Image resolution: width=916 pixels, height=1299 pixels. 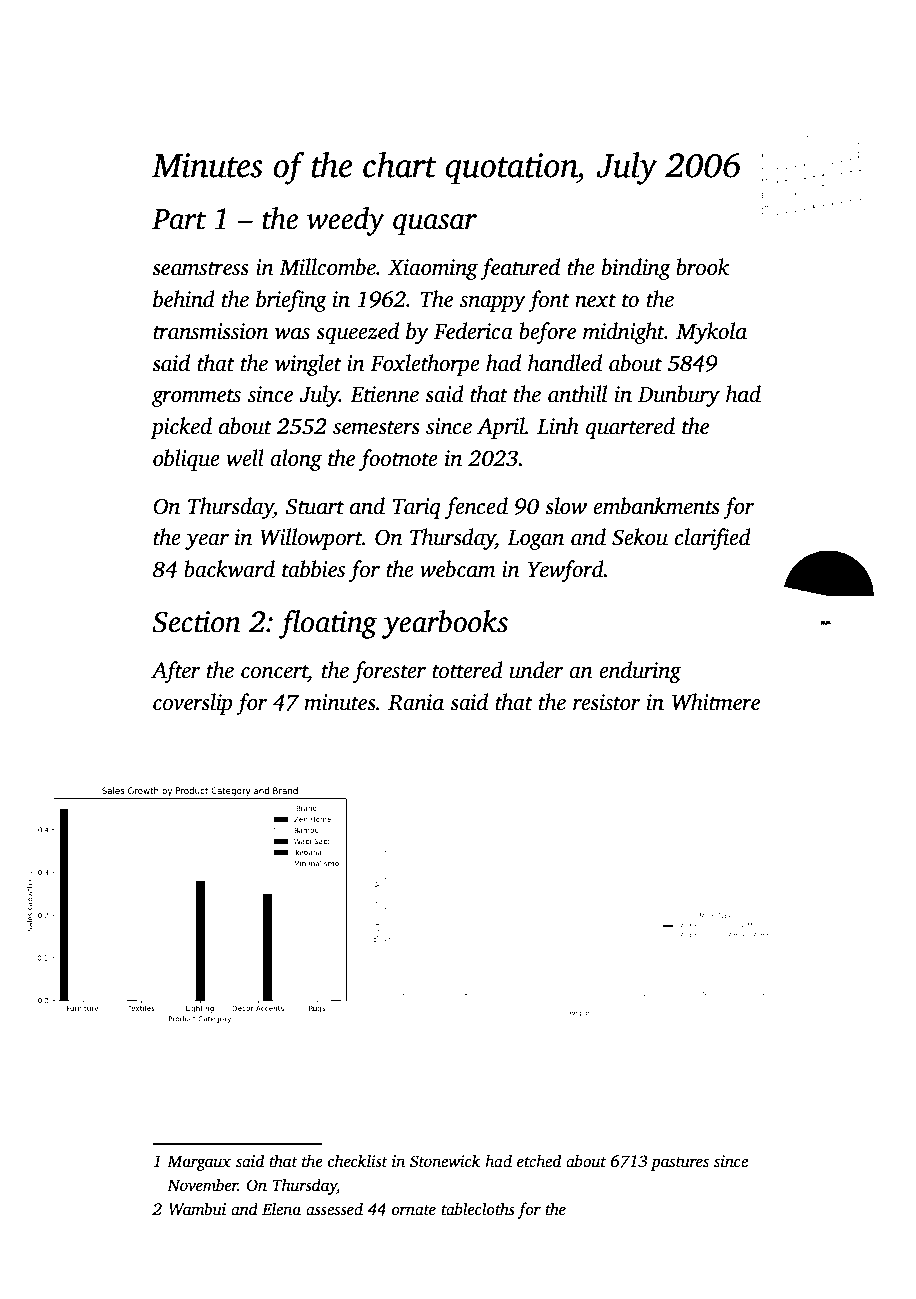 What do you see at coordinates (713, 539) in the screenshot?
I see `clarified` at bounding box center [713, 539].
